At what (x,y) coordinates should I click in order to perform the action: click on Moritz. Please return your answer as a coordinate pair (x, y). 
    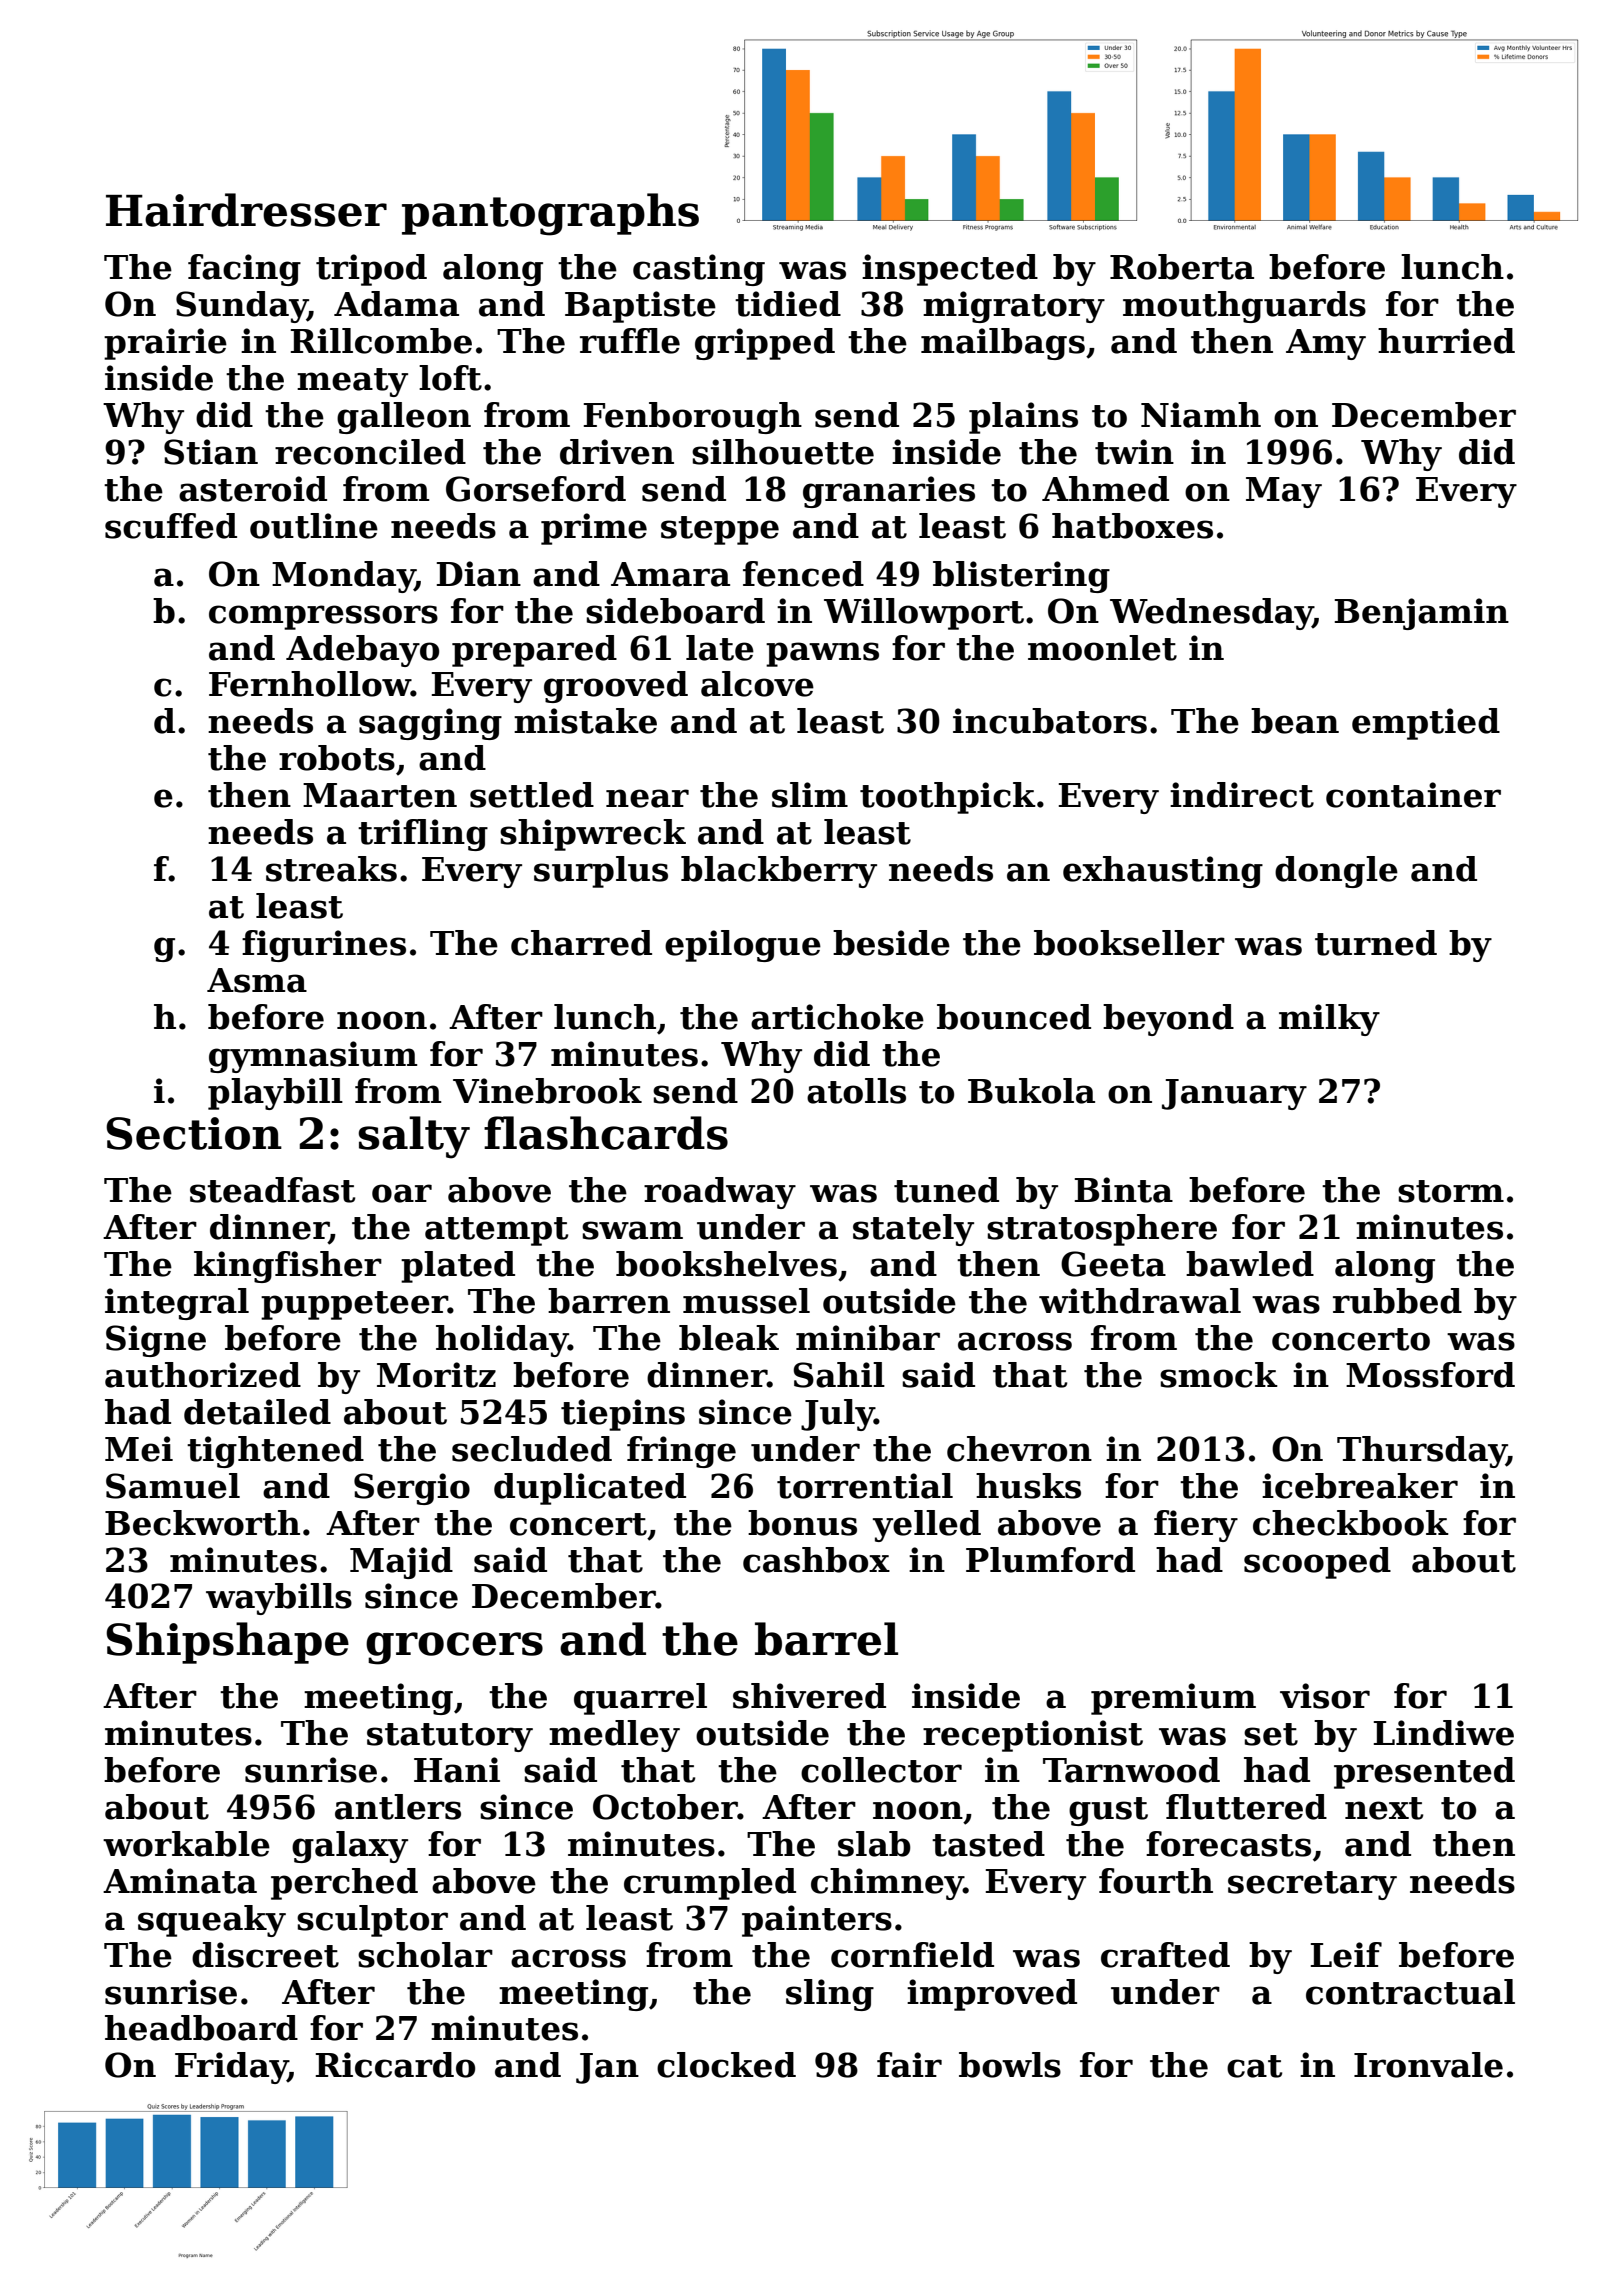
    Looking at the image, I should click on (436, 1375).
